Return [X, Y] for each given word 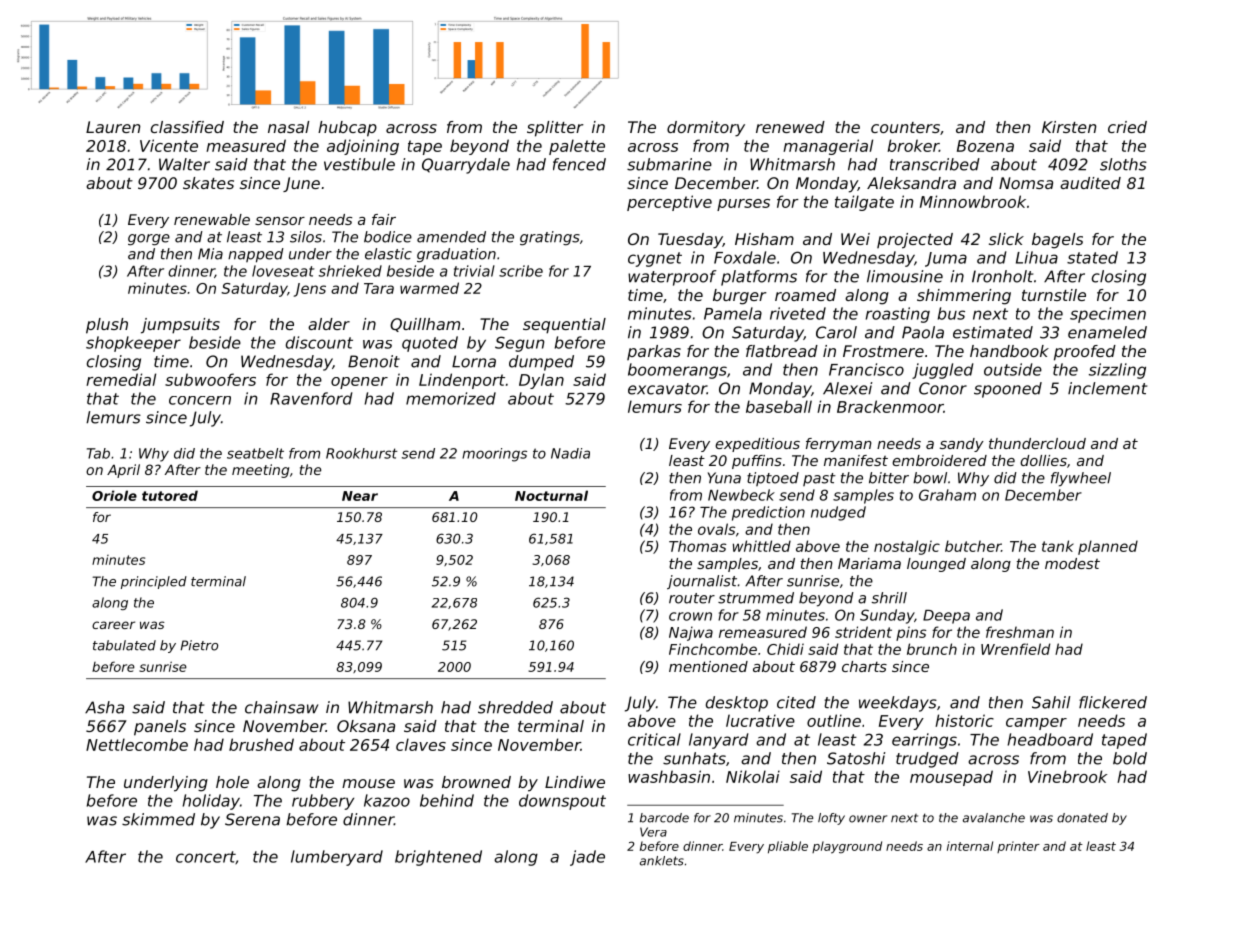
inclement [1107, 388]
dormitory [706, 129]
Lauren [113, 127]
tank [1058, 546]
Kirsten [1069, 127]
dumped [541, 363]
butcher [973, 546]
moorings [494, 455]
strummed [756, 598]
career [113, 625]
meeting [260, 471]
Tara [379, 288]
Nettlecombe [137, 744]
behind [447, 800]
